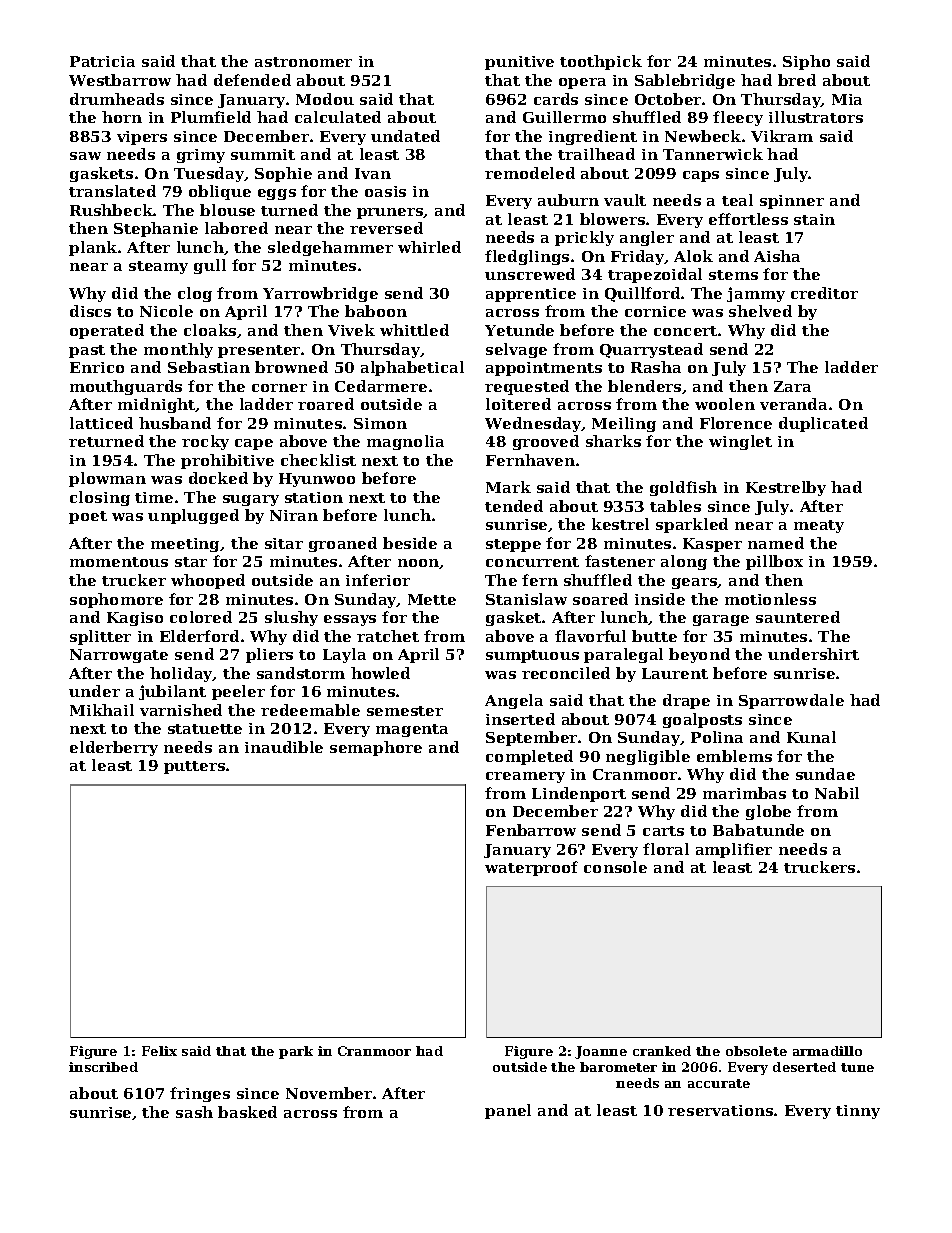 This document has height=1233, width=952. I want to click on console, so click(615, 867).
